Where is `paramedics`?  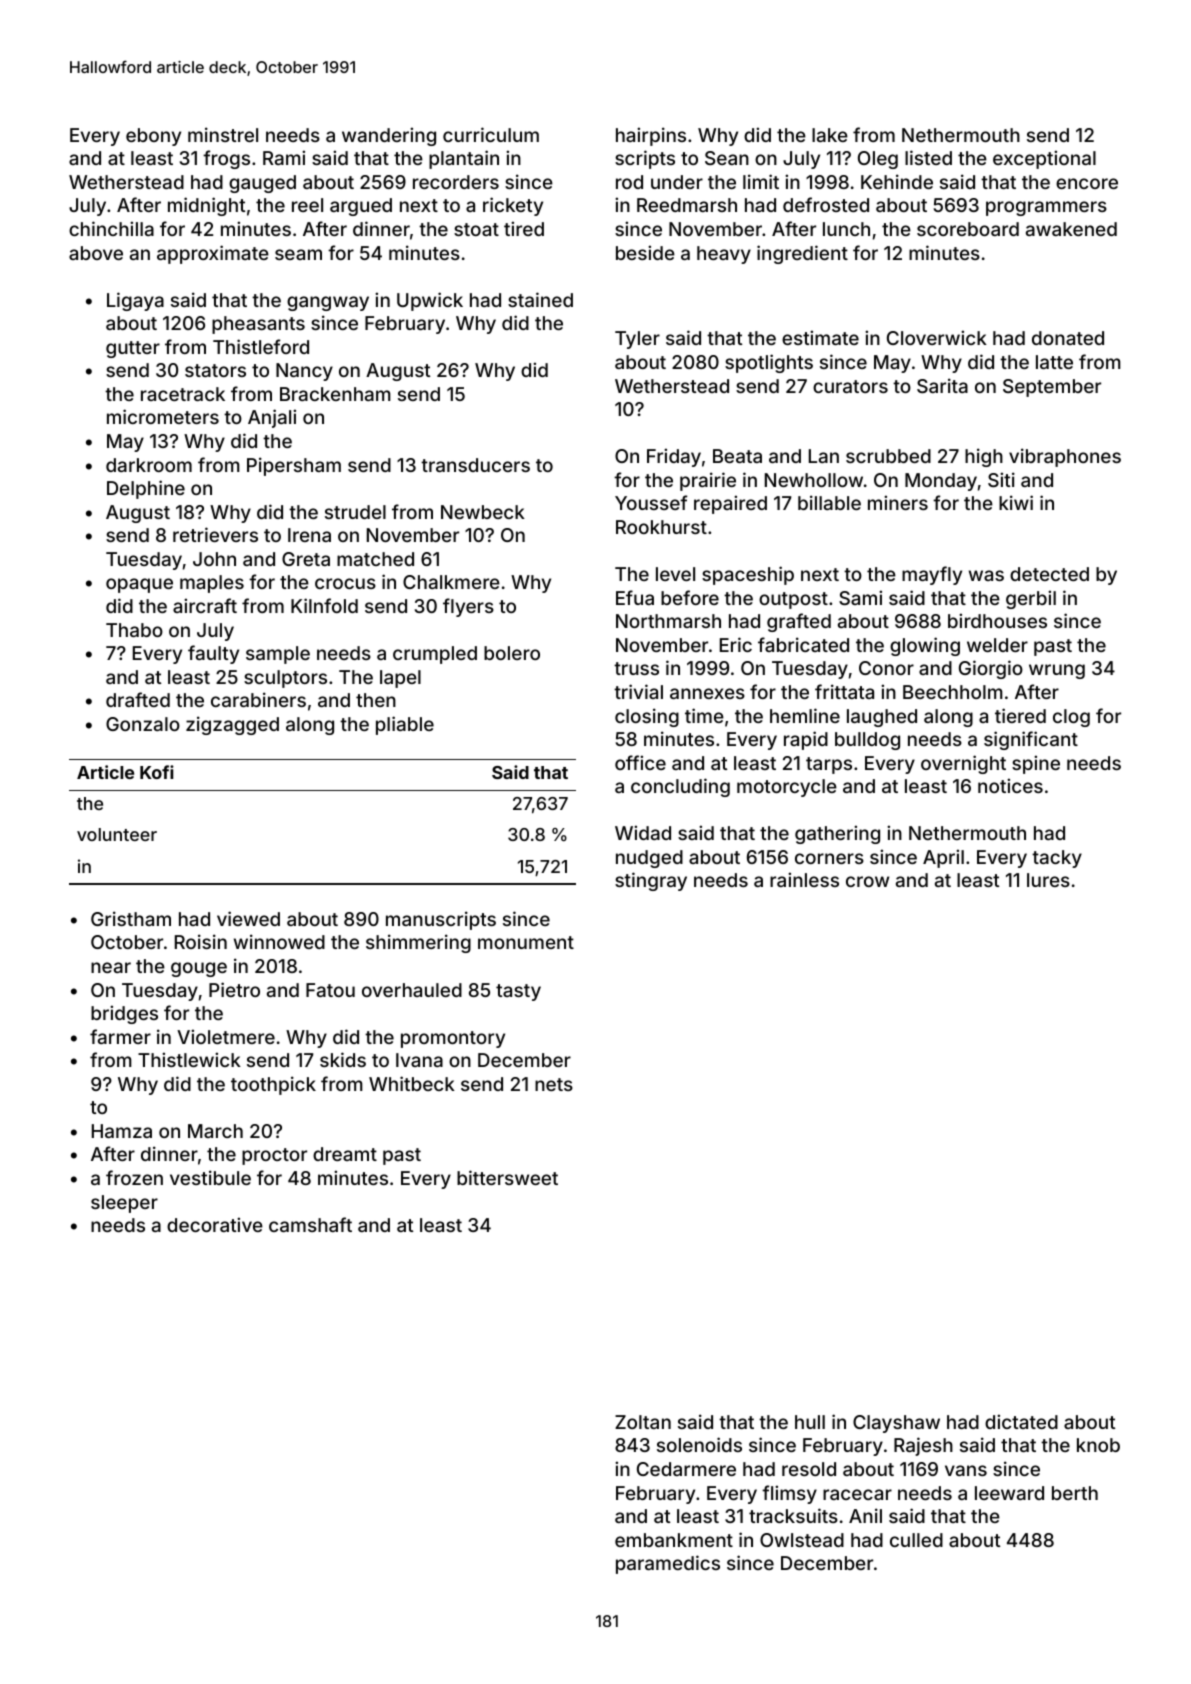
paramedics is located at coordinates (668, 1564).
